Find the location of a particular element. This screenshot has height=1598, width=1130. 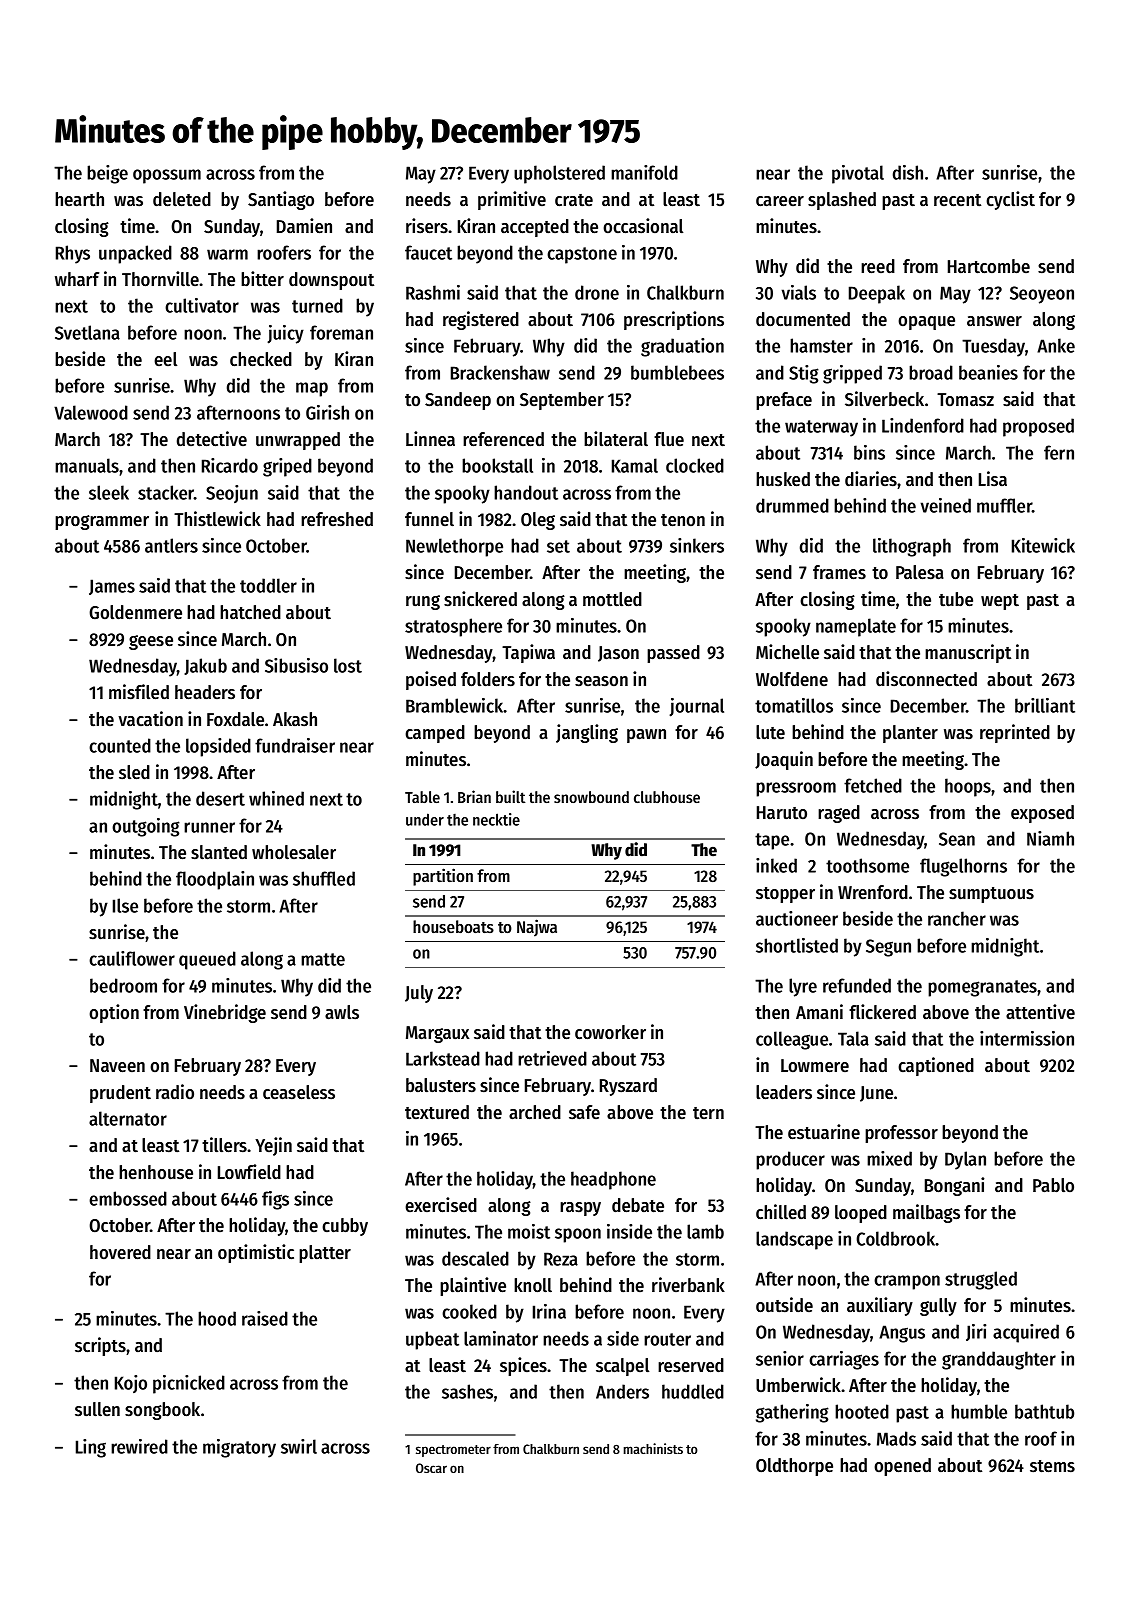

answer is located at coordinates (994, 321).
